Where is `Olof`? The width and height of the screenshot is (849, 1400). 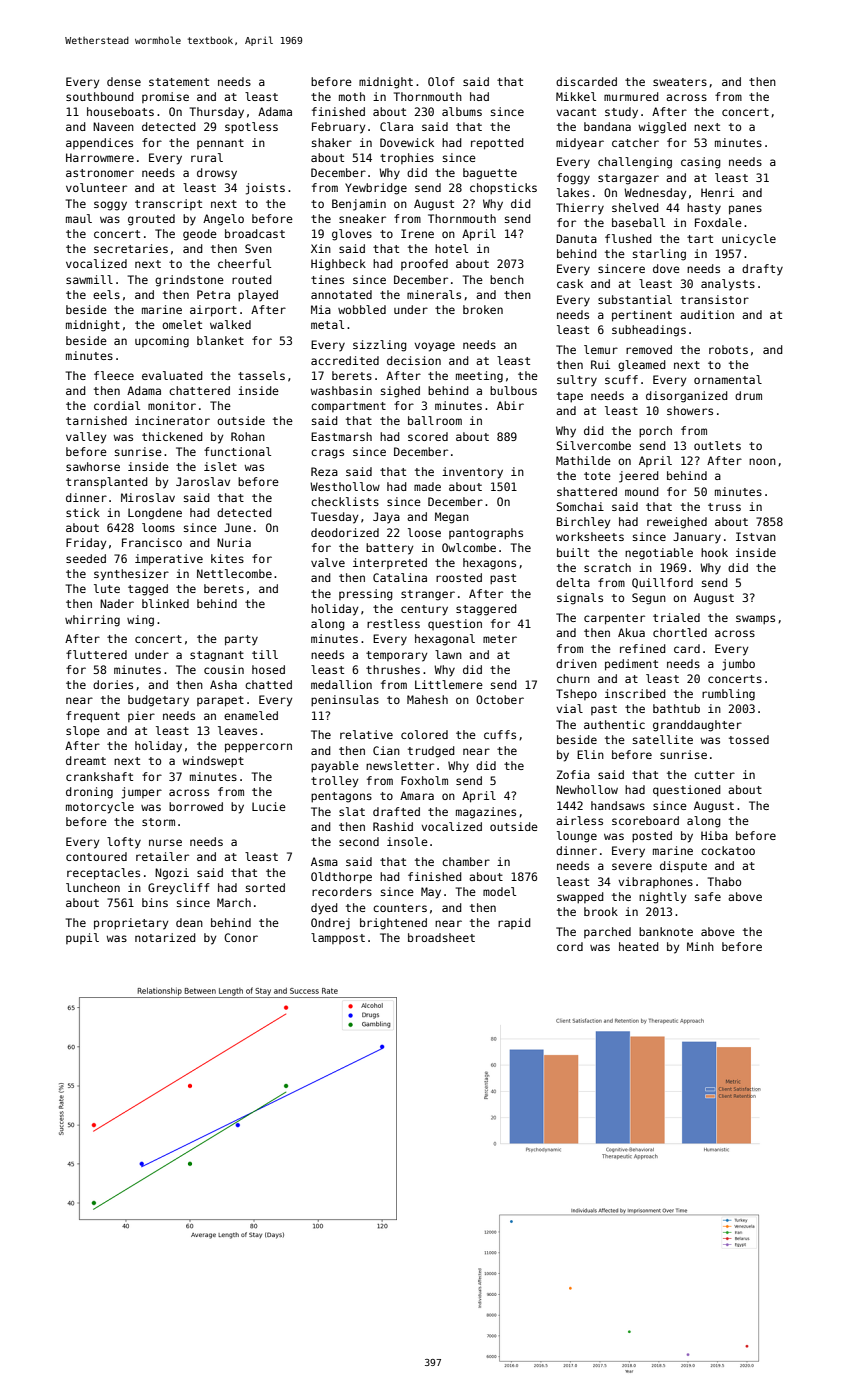
Olof is located at coordinates (441, 81).
